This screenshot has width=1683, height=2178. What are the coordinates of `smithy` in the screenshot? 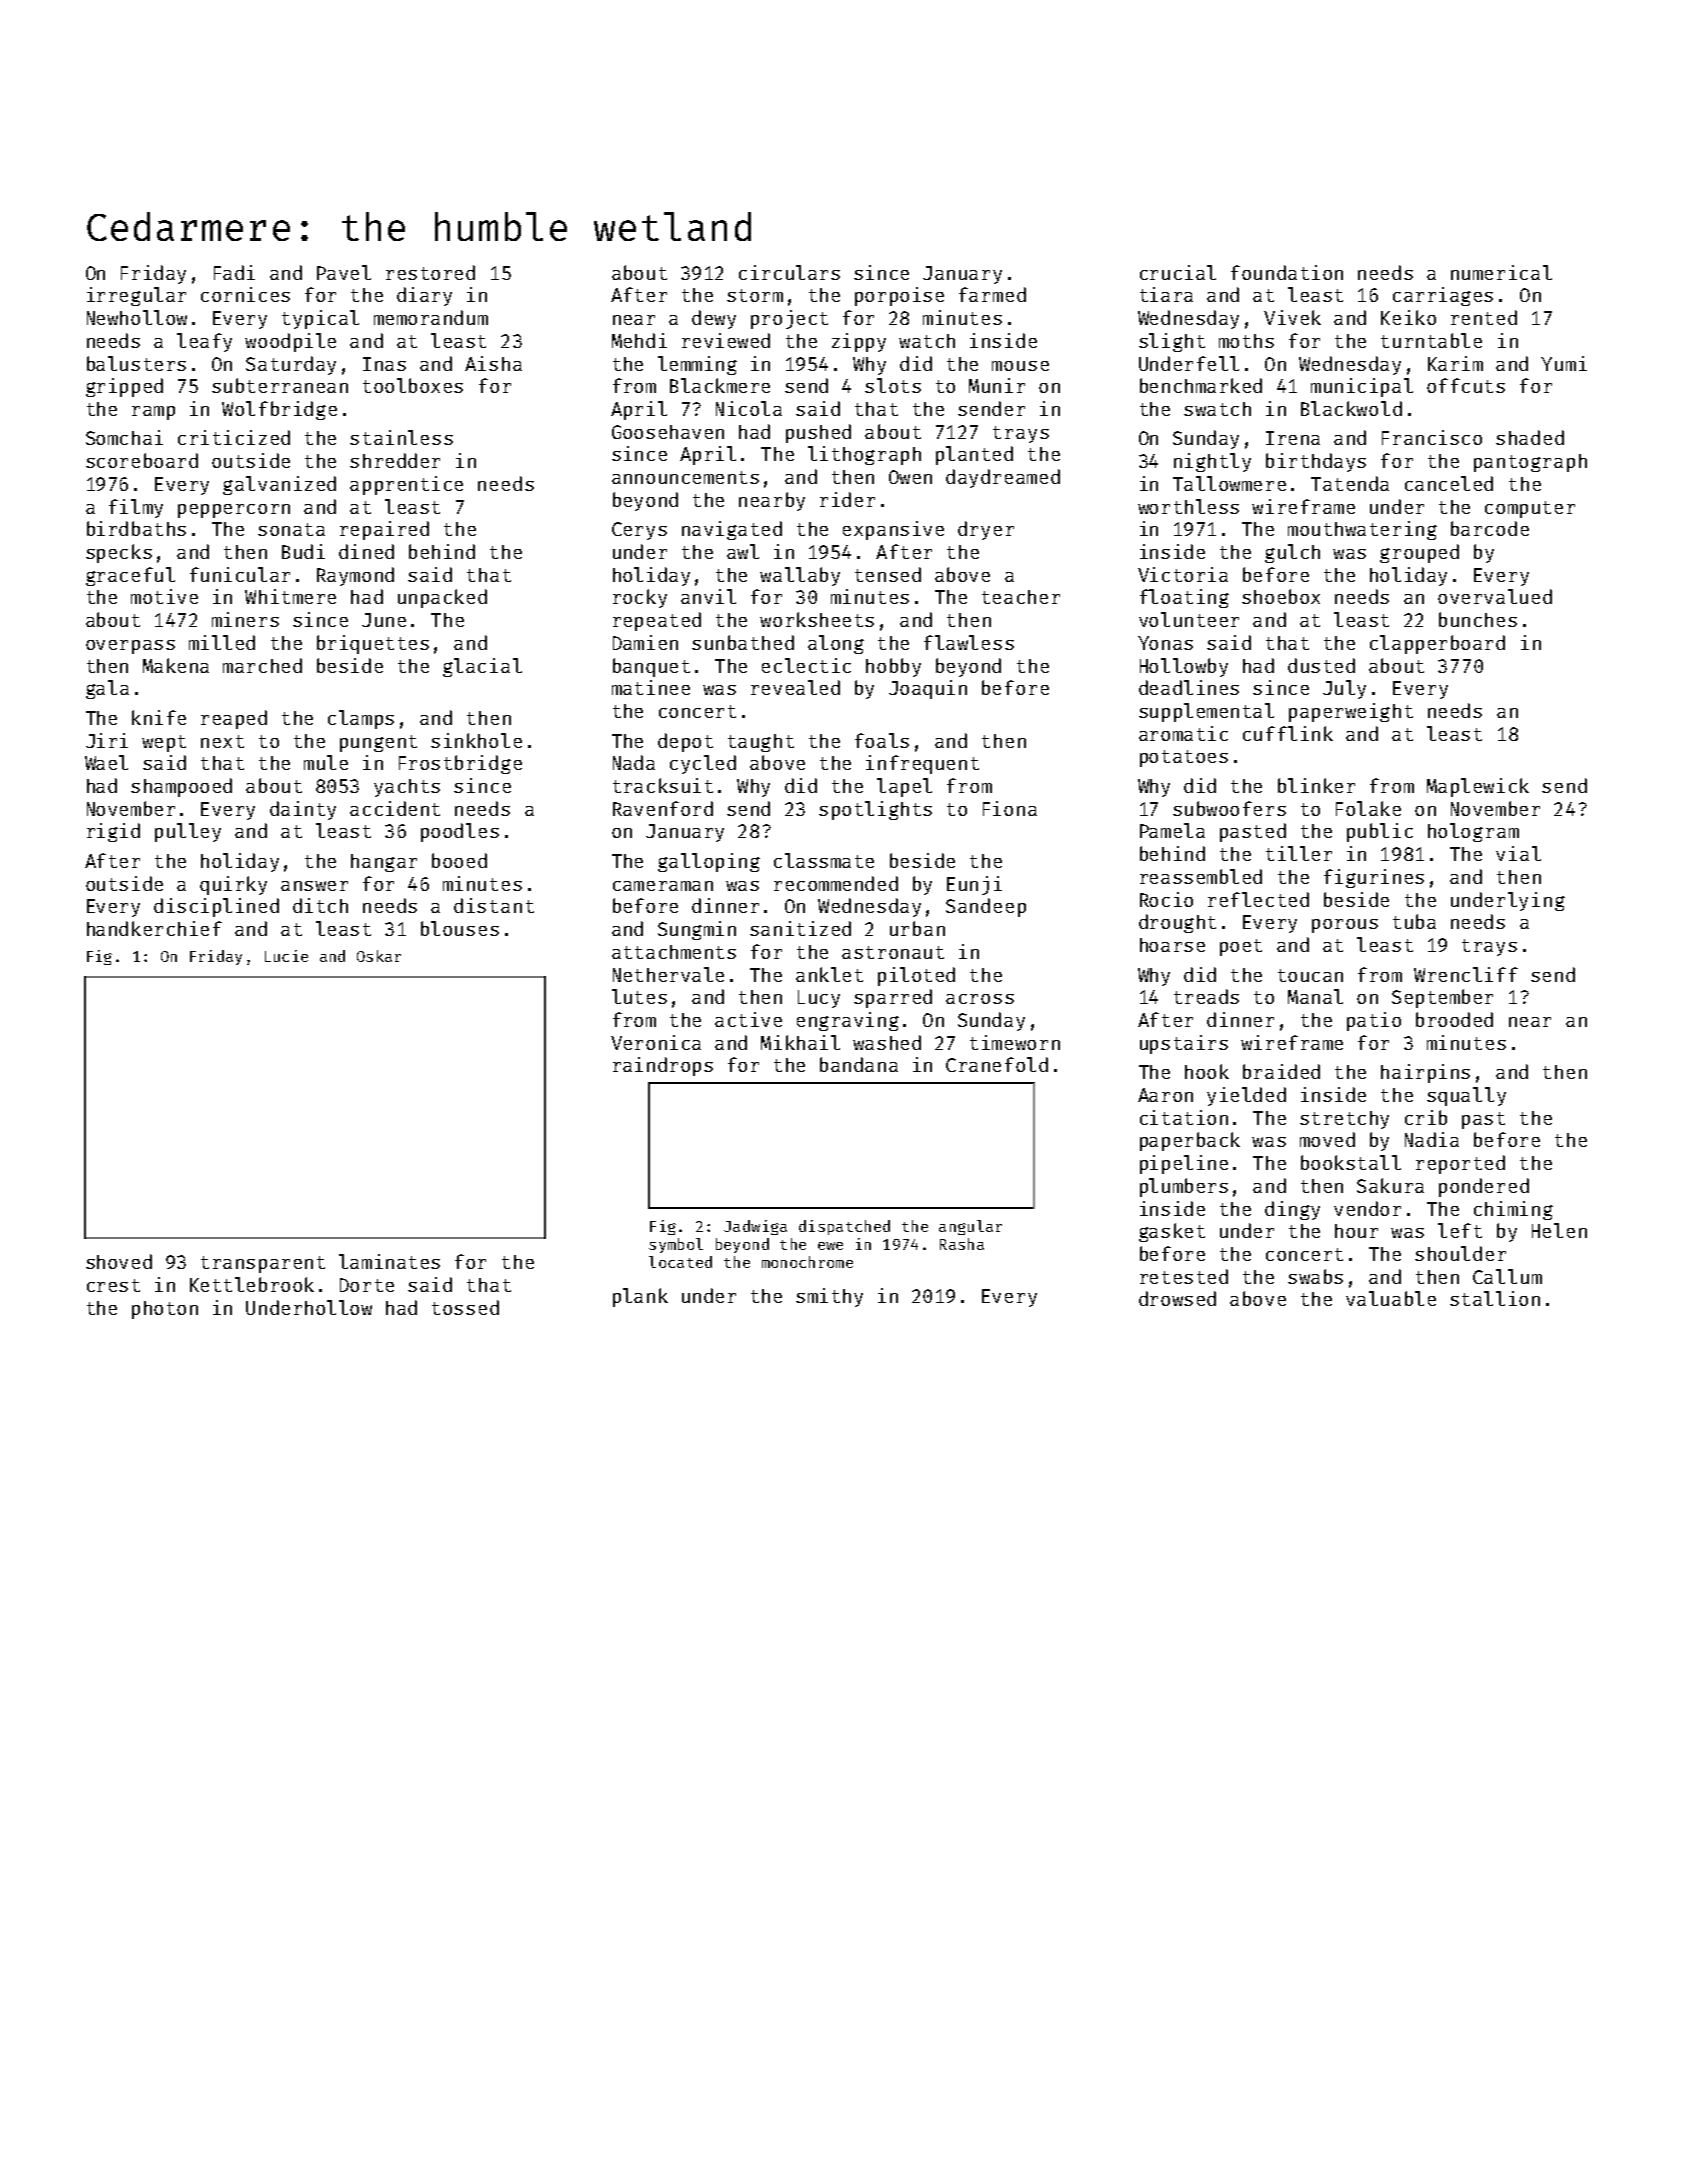 It's located at (829, 1297).
